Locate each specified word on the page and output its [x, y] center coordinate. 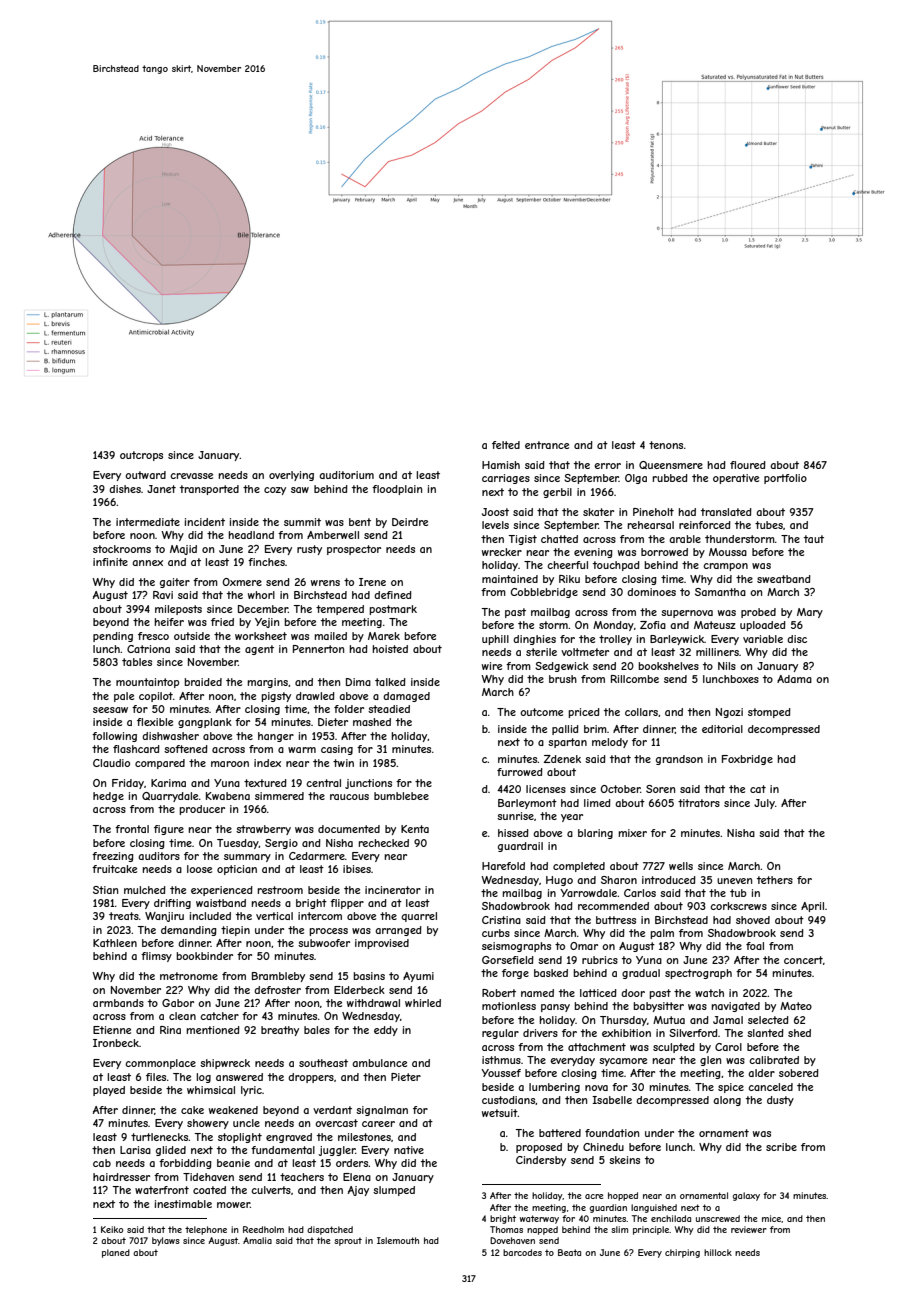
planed [116, 1253]
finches [266, 562]
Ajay [358, 1191]
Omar [584, 946]
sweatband [784, 579]
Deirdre [410, 522]
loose [199, 869]
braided [203, 682]
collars [641, 712]
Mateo [796, 1006]
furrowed [520, 772]
